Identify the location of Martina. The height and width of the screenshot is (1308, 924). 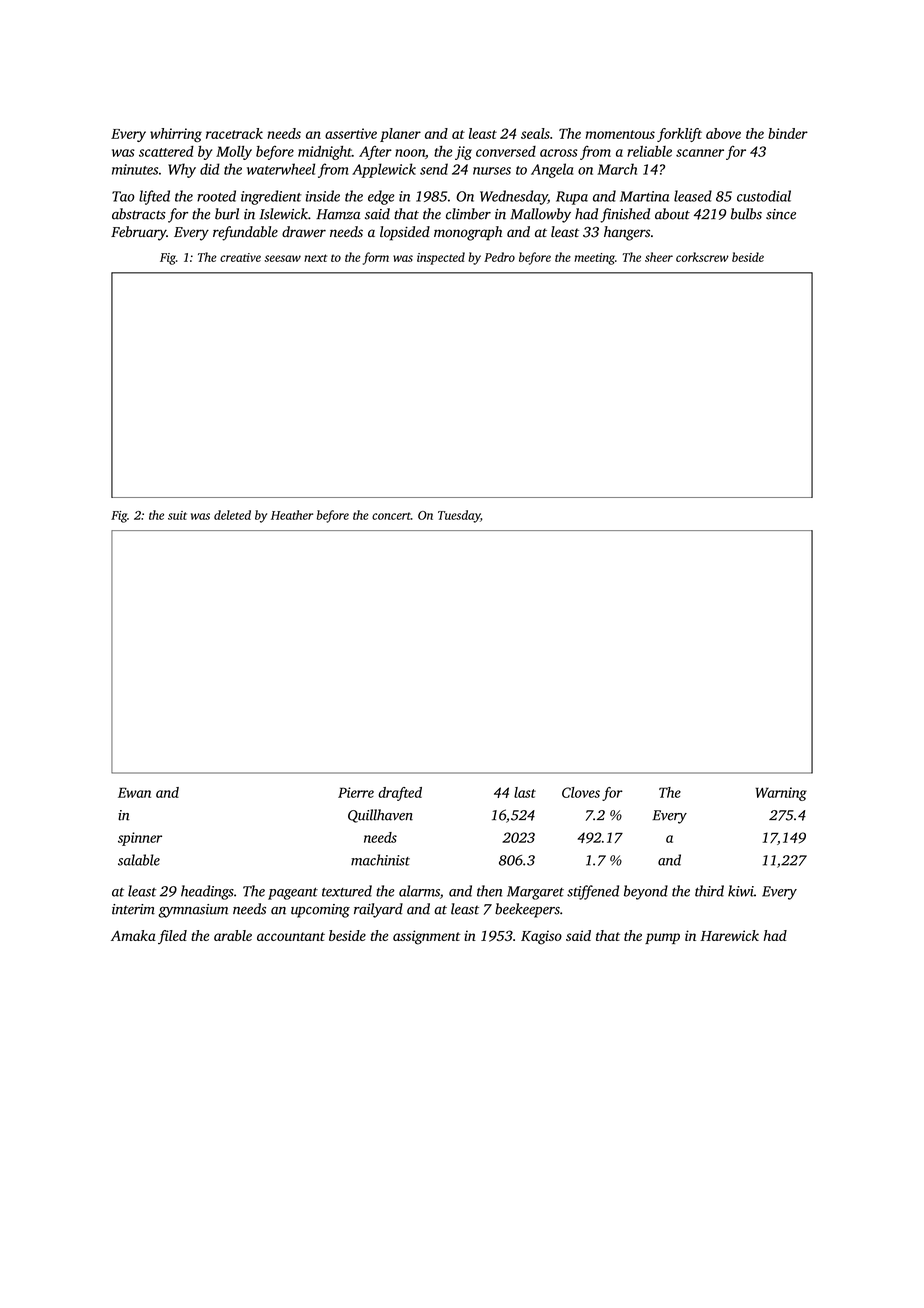
(644, 196).
